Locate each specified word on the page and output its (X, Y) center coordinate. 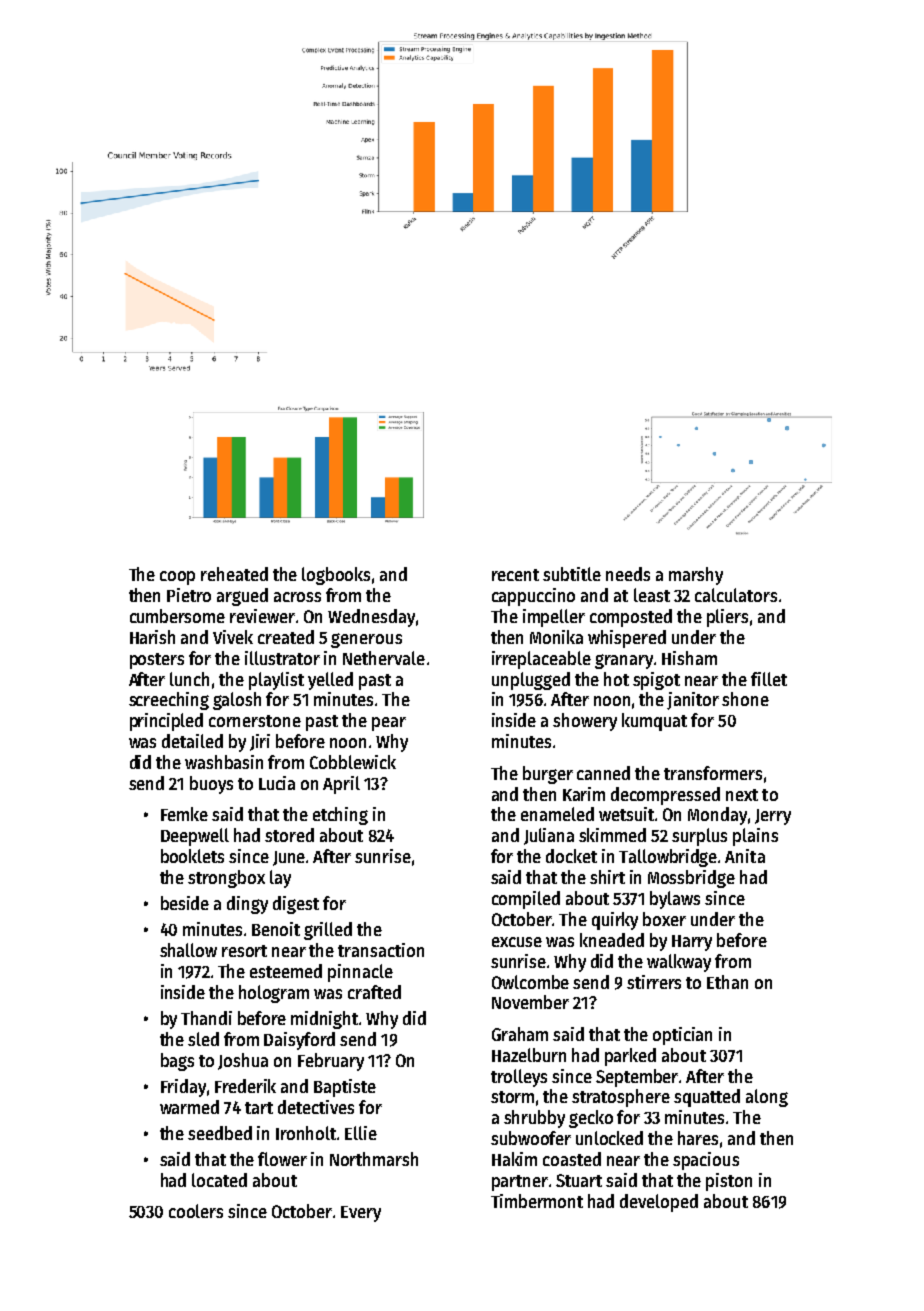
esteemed (286, 971)
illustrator (282, 658)
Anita (745, 856)
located (219, 1180)
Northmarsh (374, 1159)
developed (659, 1203)
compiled (526, 900)
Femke (184, 814)
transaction (381, 950)
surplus (699, 837)
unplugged (531, 681)
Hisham (689, 658)
